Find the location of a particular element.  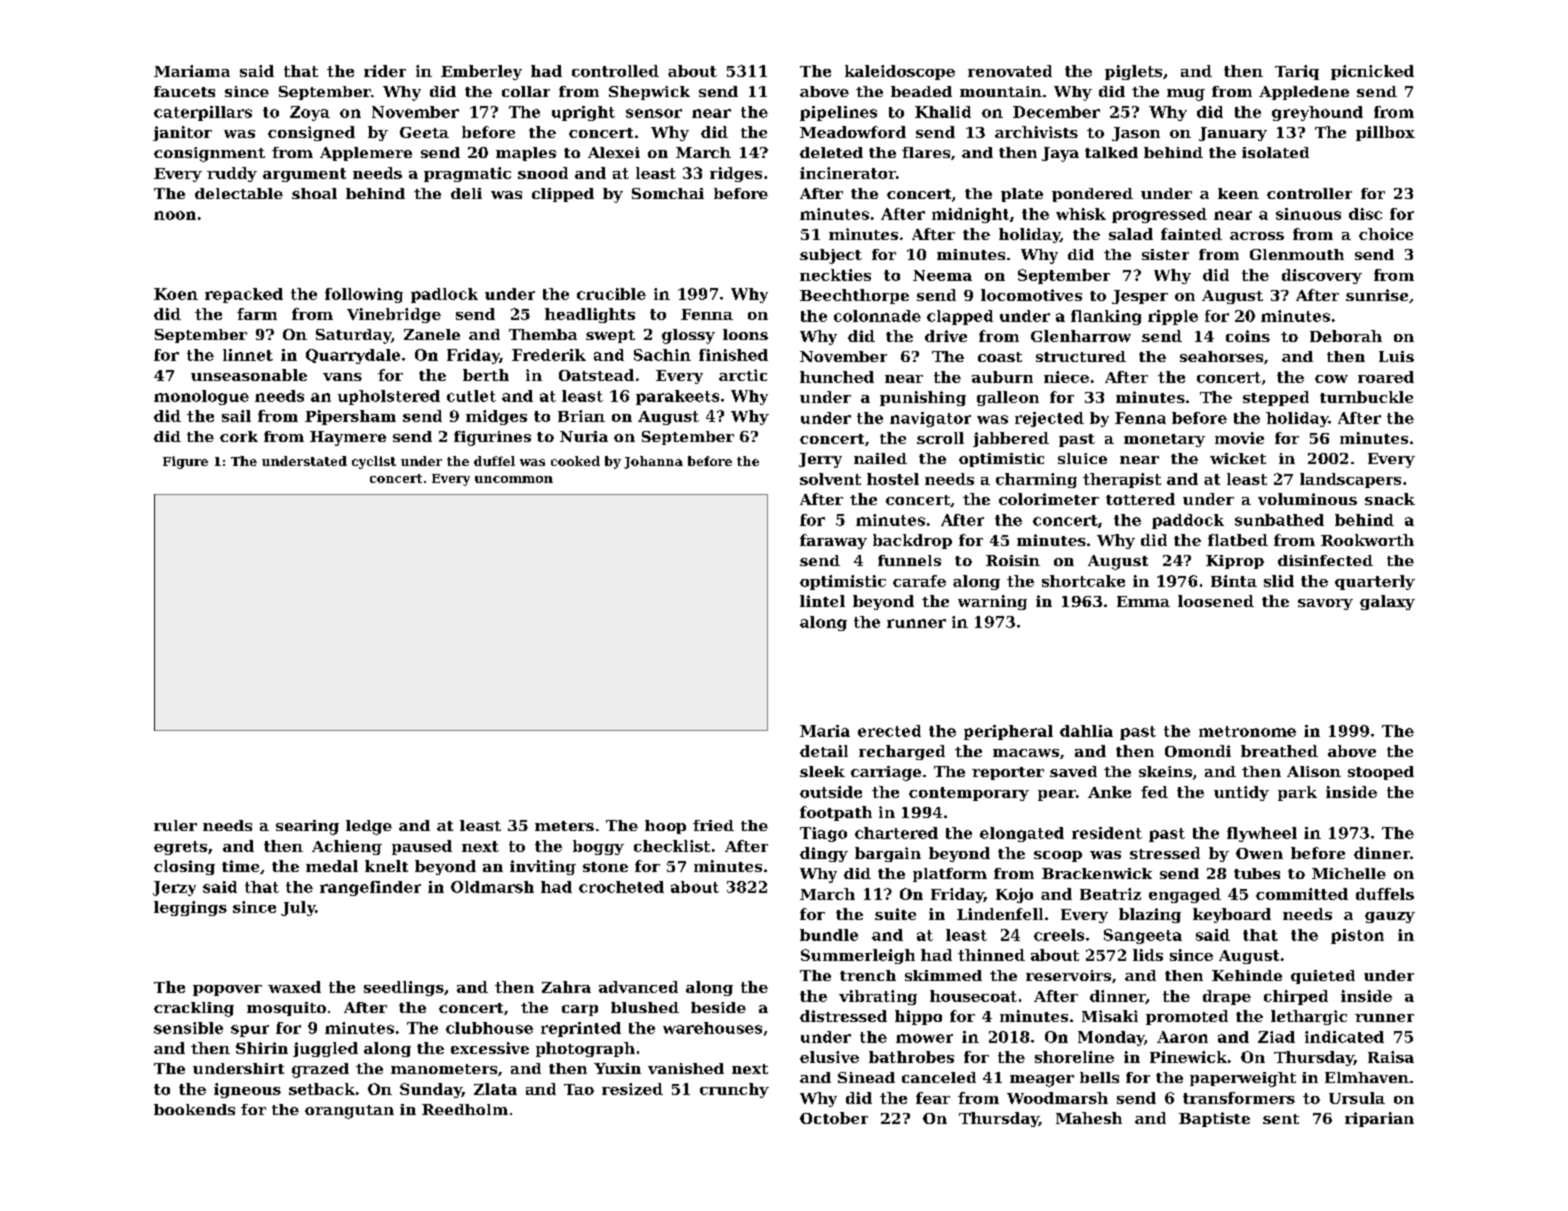

snack is located at coordinates (1390, 499).
